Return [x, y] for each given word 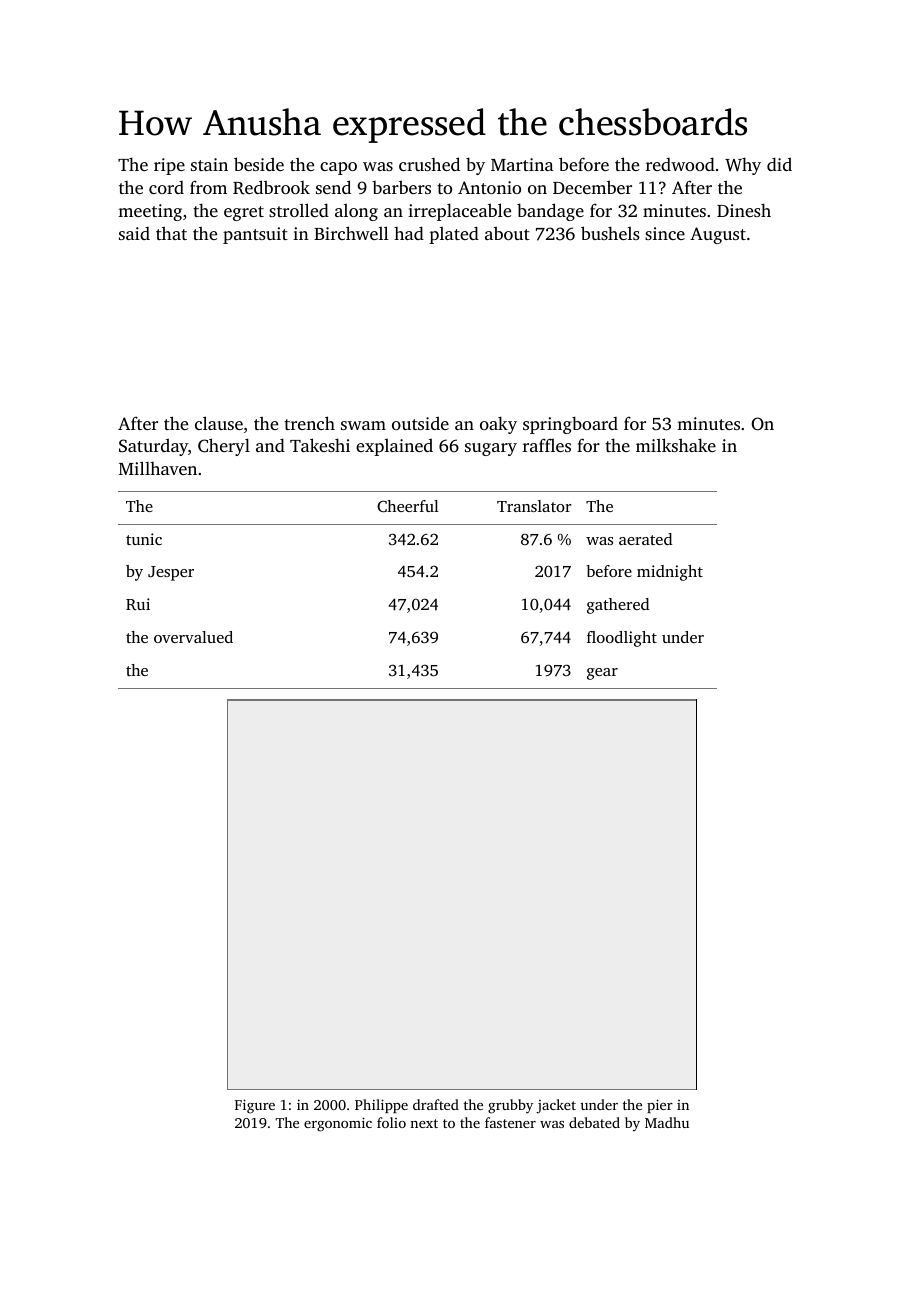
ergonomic [338, 1124]
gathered [618, 606]
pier [660, 1106]
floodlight [622, 639]
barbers [401, 187]
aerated [645, 539]
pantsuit [255, 235]
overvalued [193, 637]
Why [743, 166]
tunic [144, 539]
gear [602, 674]
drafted [436, 1104]
